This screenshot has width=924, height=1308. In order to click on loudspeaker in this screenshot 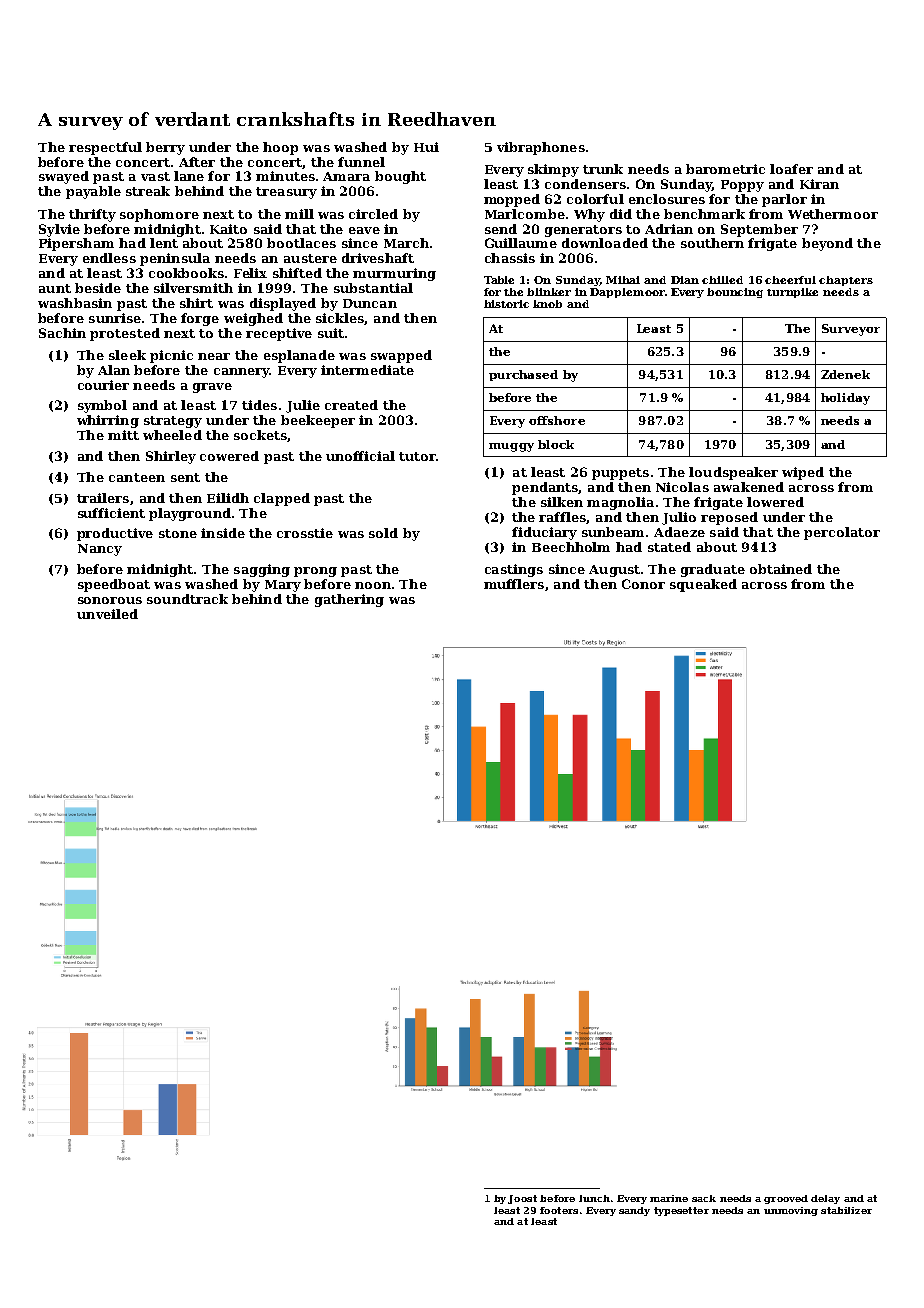, I will do `click(733, 473)`.
